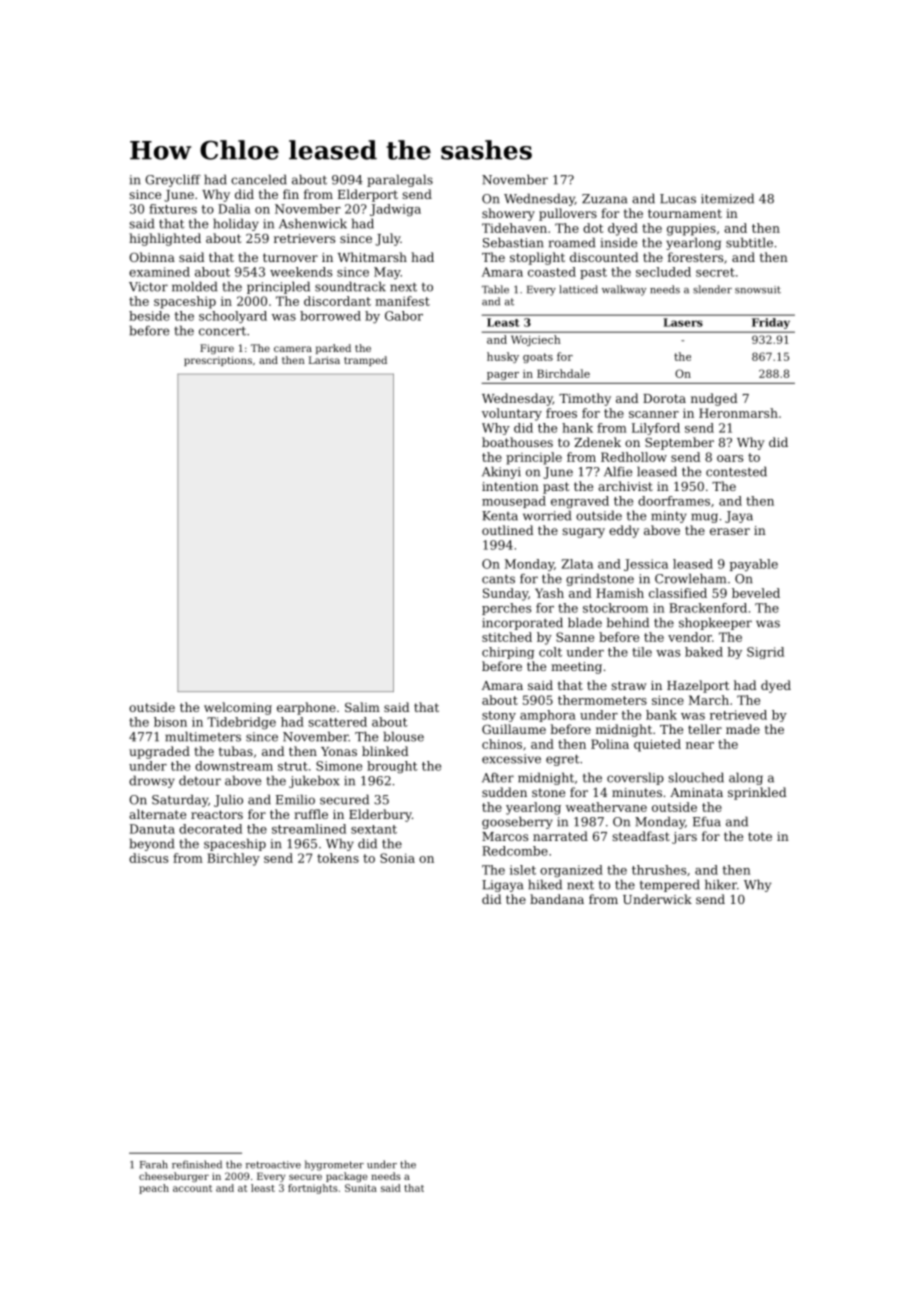  I want to click on retrieved, so click(738, 715).
